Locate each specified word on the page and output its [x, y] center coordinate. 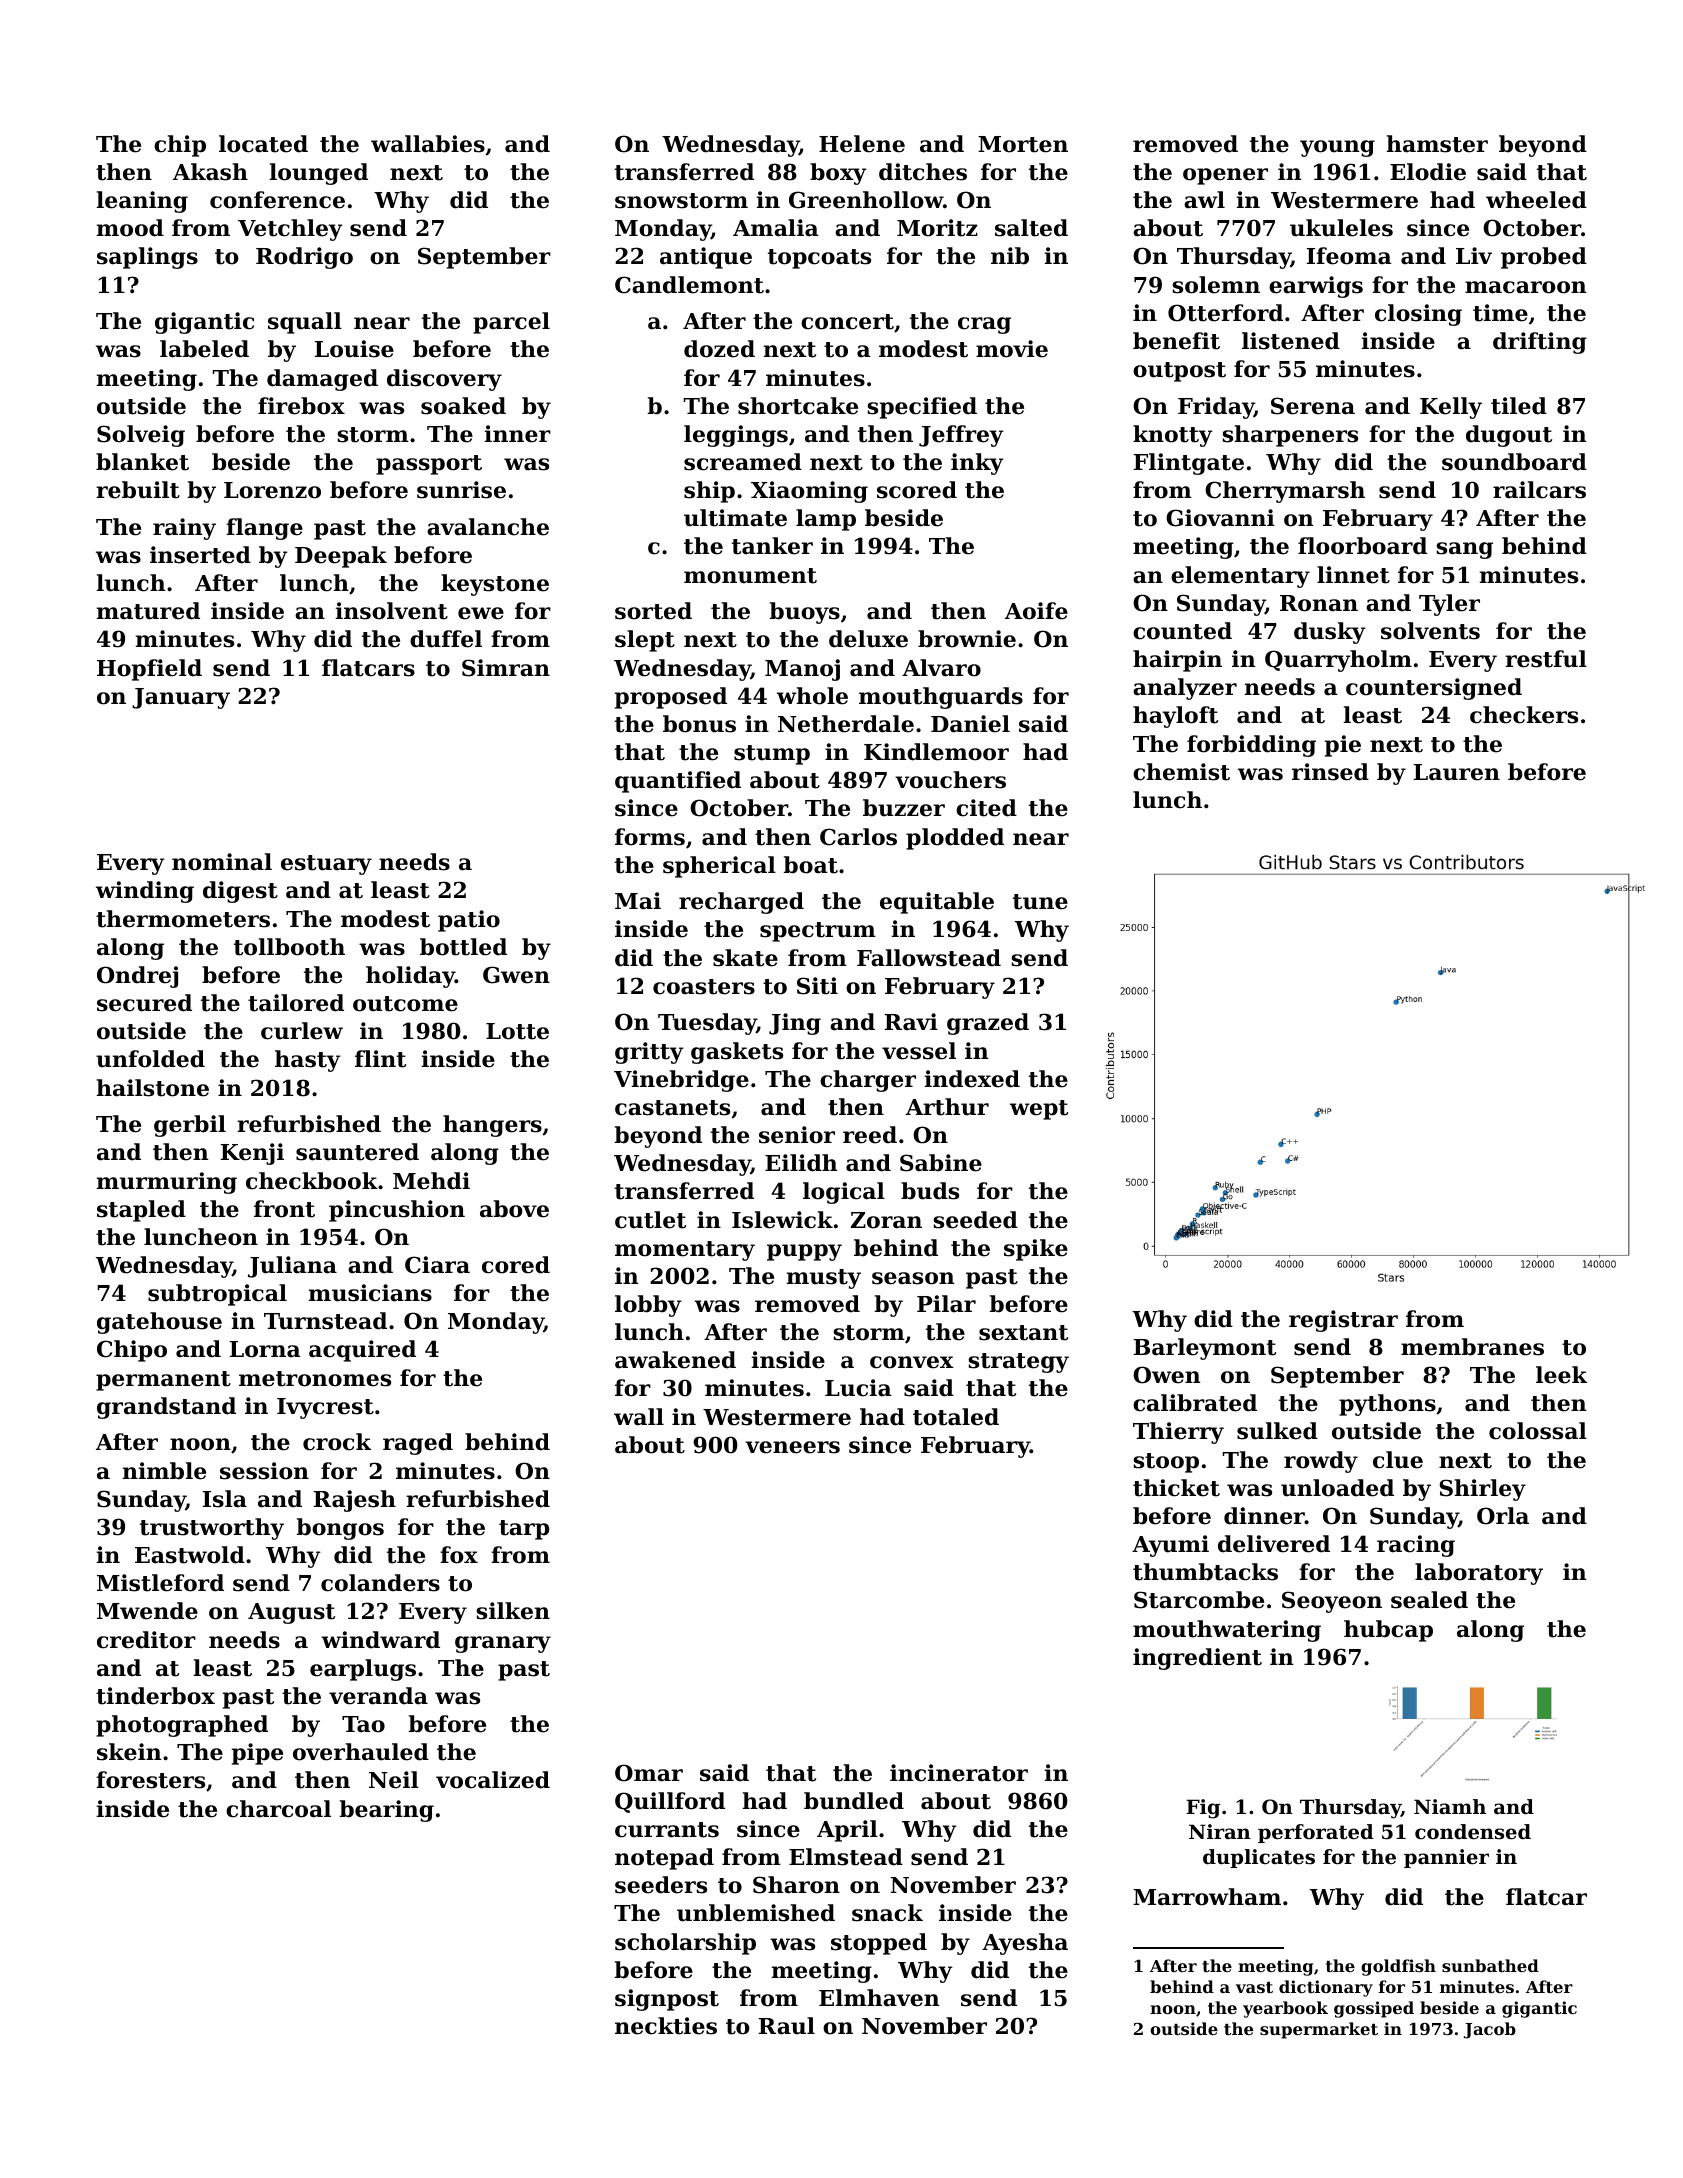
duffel [446, 639]
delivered [1274, 1544]
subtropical [217, 1295]
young [1337, 148]
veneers [792, 1447]
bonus [699, 724]
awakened [675, 1360]
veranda [378, 1696]
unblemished [756, 1913]
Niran [1220, 1831]
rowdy [1321, 1462]
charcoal [278, 1809]
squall [305, 323]
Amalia [776, 228]
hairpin [1177, 661]
